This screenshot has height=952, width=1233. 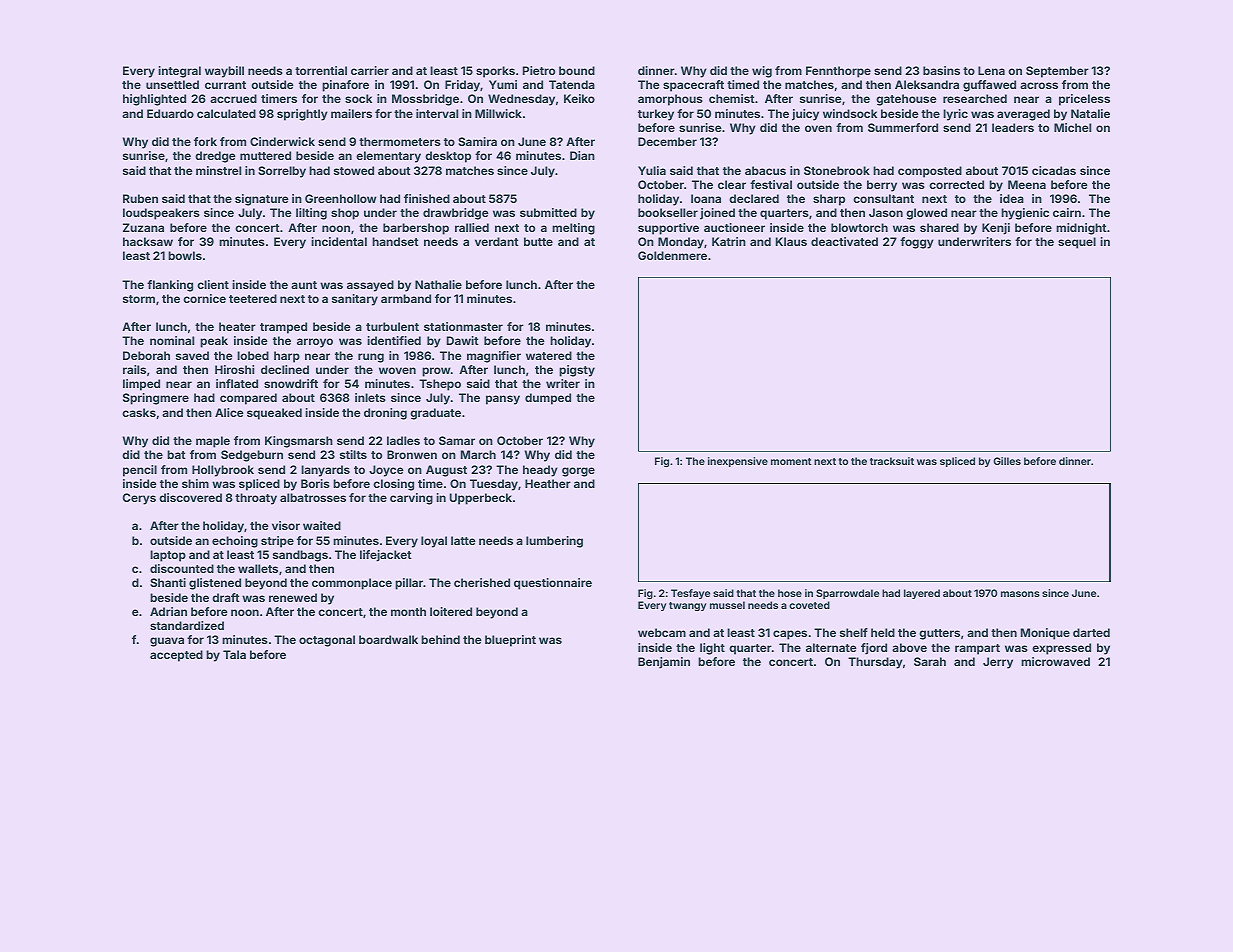 What do you see at coordinates (224, 72) in the screenshot?
I see `waybill` at bounding box center [224, 72].
